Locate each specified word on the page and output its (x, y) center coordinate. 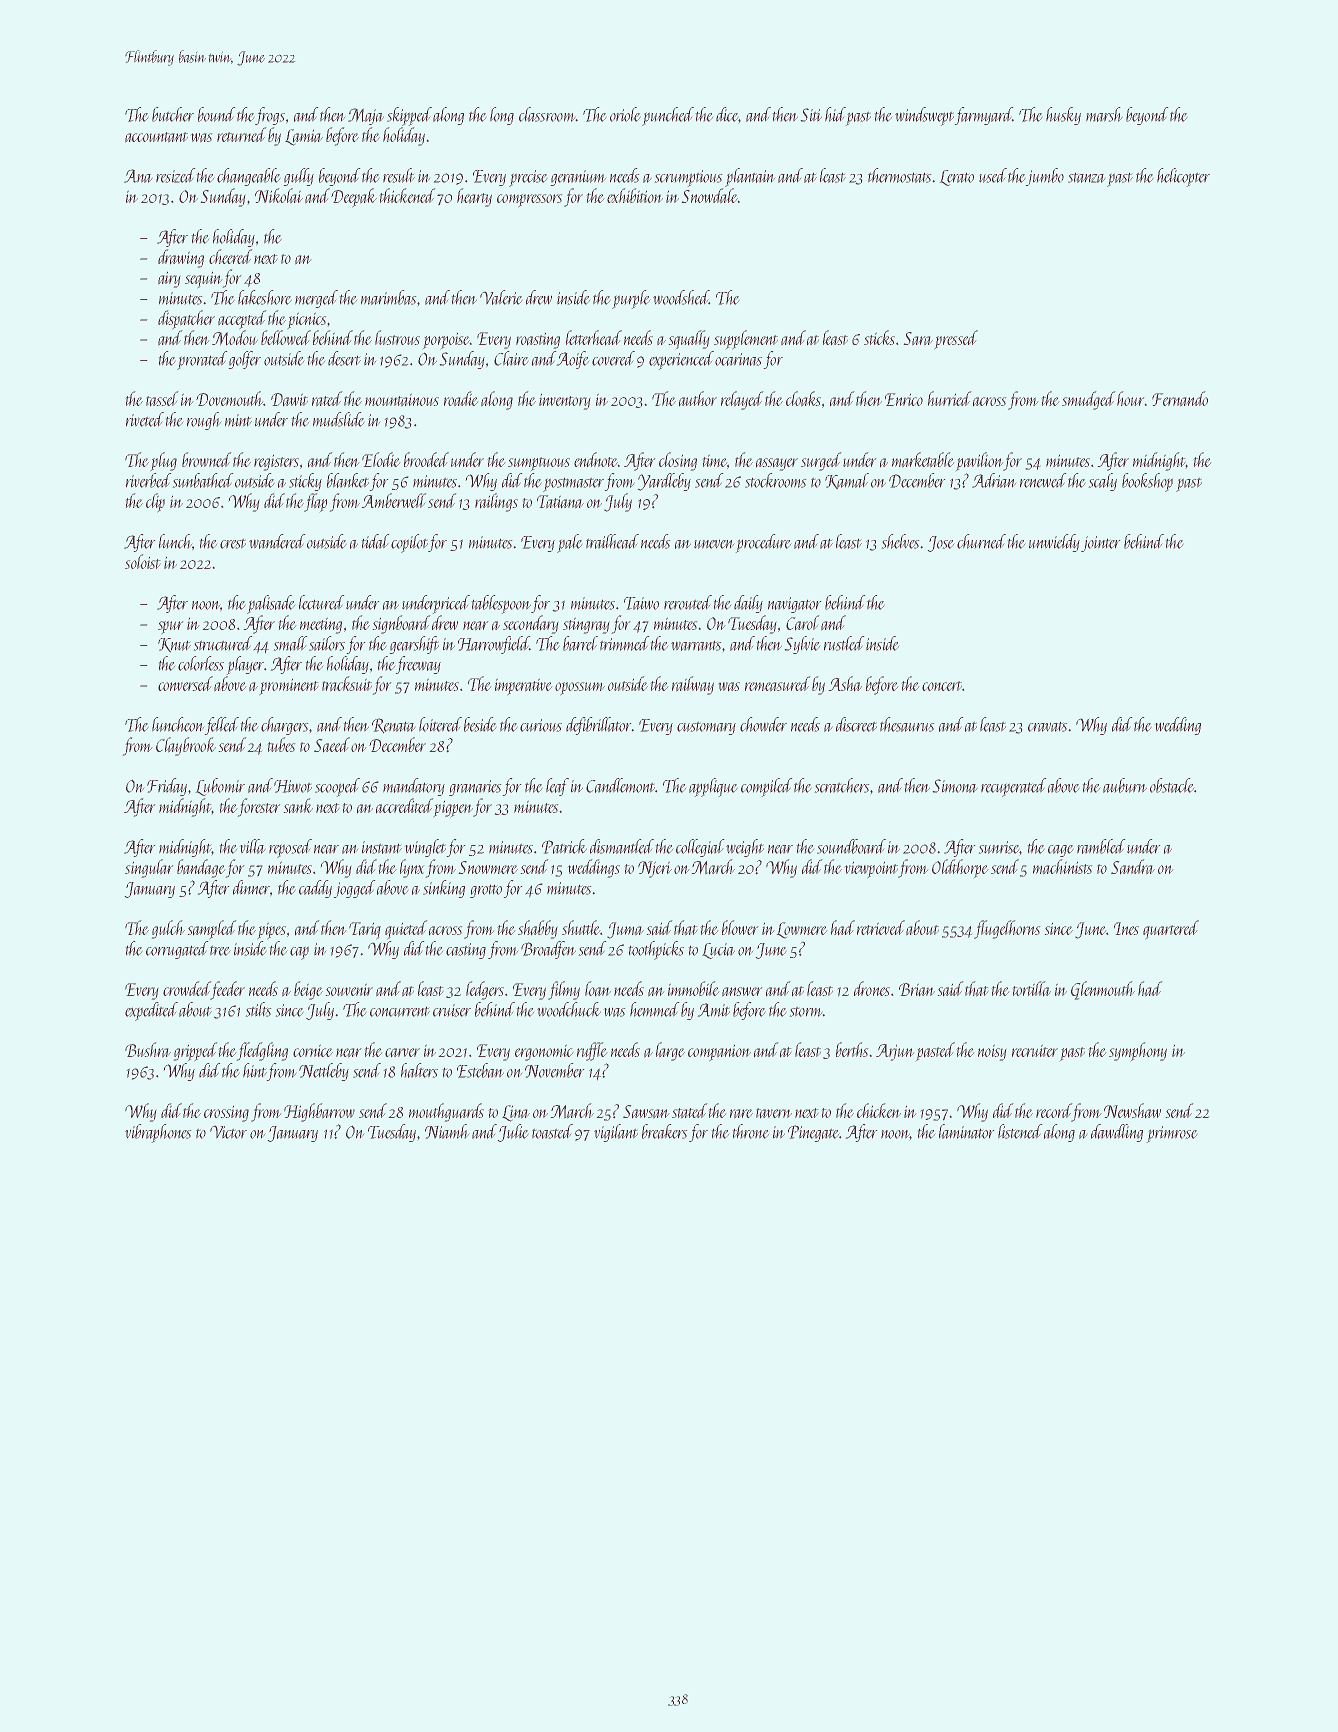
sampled (212, 930)
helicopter (1183, 177)
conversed (185, 683)
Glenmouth (1103, 990)
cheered (231, 256)
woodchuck (569, 1009)
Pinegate (814, 1133)
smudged (1089, 400)
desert (344, 358)
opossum (580, 689)
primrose (1172, 1134)
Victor (228, 1132)
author (698, 399)
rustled (844, 643)
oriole (625, 114)
